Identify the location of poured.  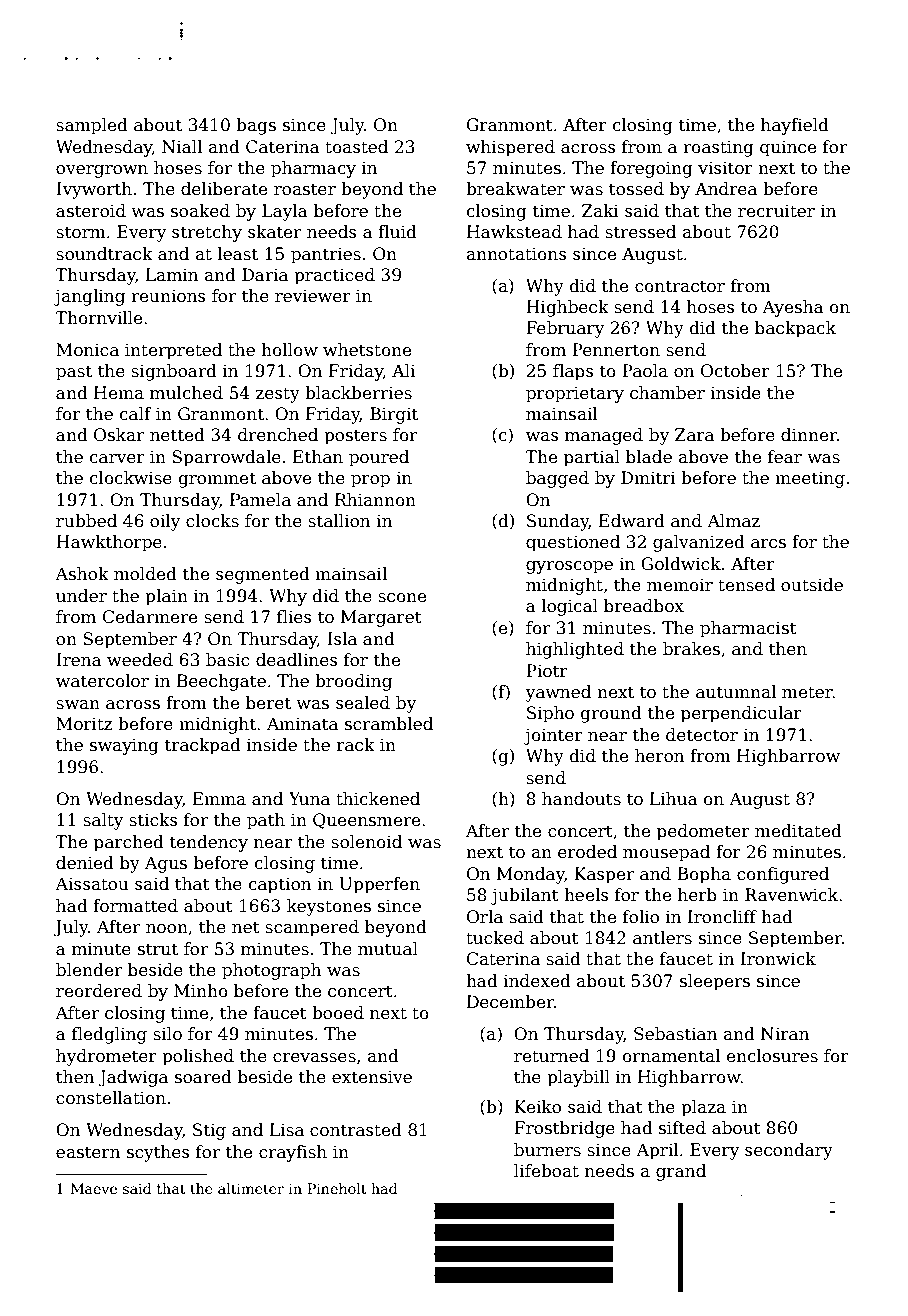
(379, 458).
